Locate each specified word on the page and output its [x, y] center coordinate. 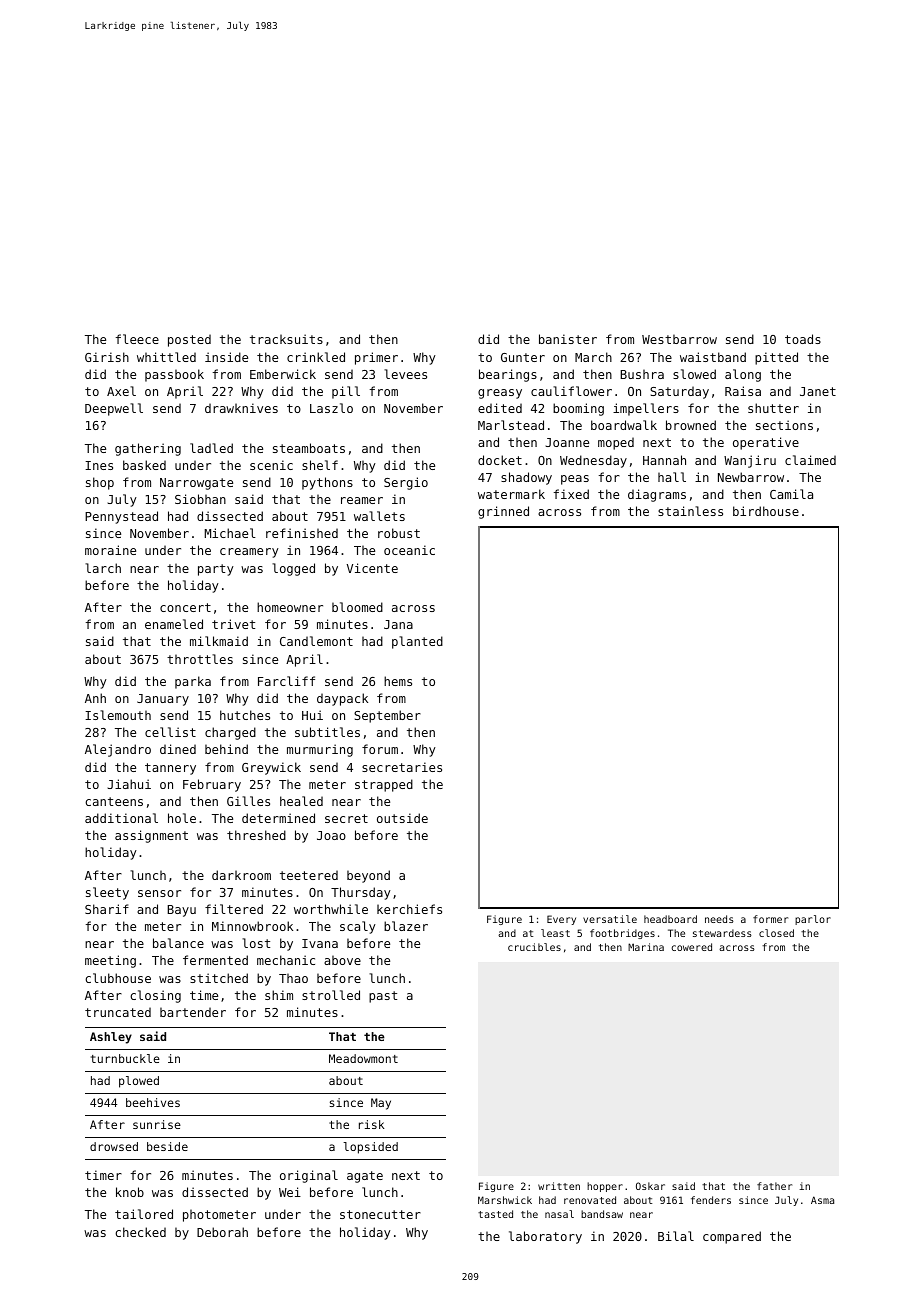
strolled [331, 995]
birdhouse [766, 511]
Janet [818, 391]
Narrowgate [196, 484]
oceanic [409, 550]
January [163, 700]
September [387, 716]
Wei [290, 1192]
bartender [193, 1012]
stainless [690, 511]
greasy [500, 394]
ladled [211, 448]
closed [776, 933]
